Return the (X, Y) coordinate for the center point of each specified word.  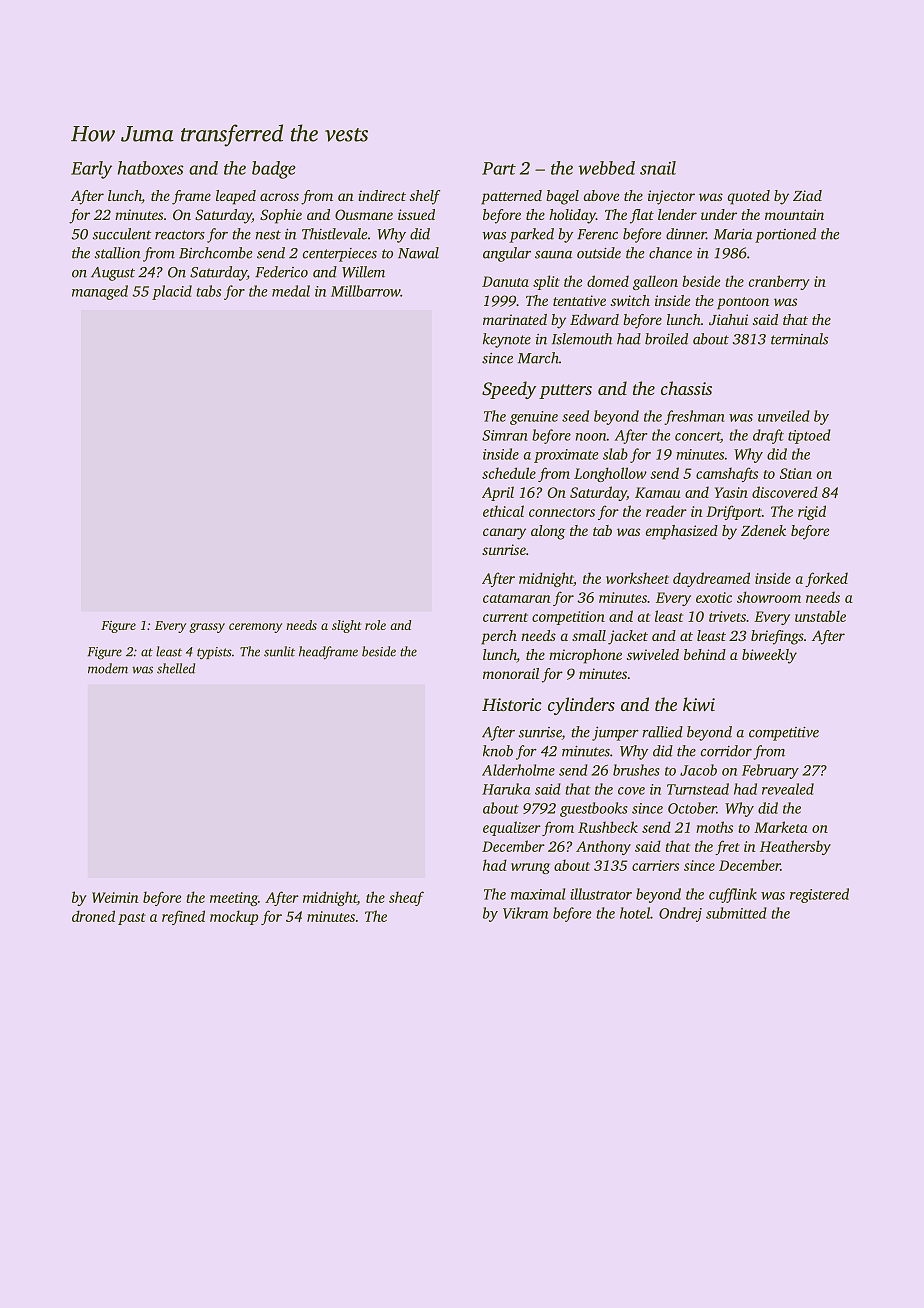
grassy (207, 628)
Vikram (525, 913)
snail (658, 168)
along (548, 532)
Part (499, 168)
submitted (736, 913)
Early (91, 170)
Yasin (731, 492)
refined (183, 917)
